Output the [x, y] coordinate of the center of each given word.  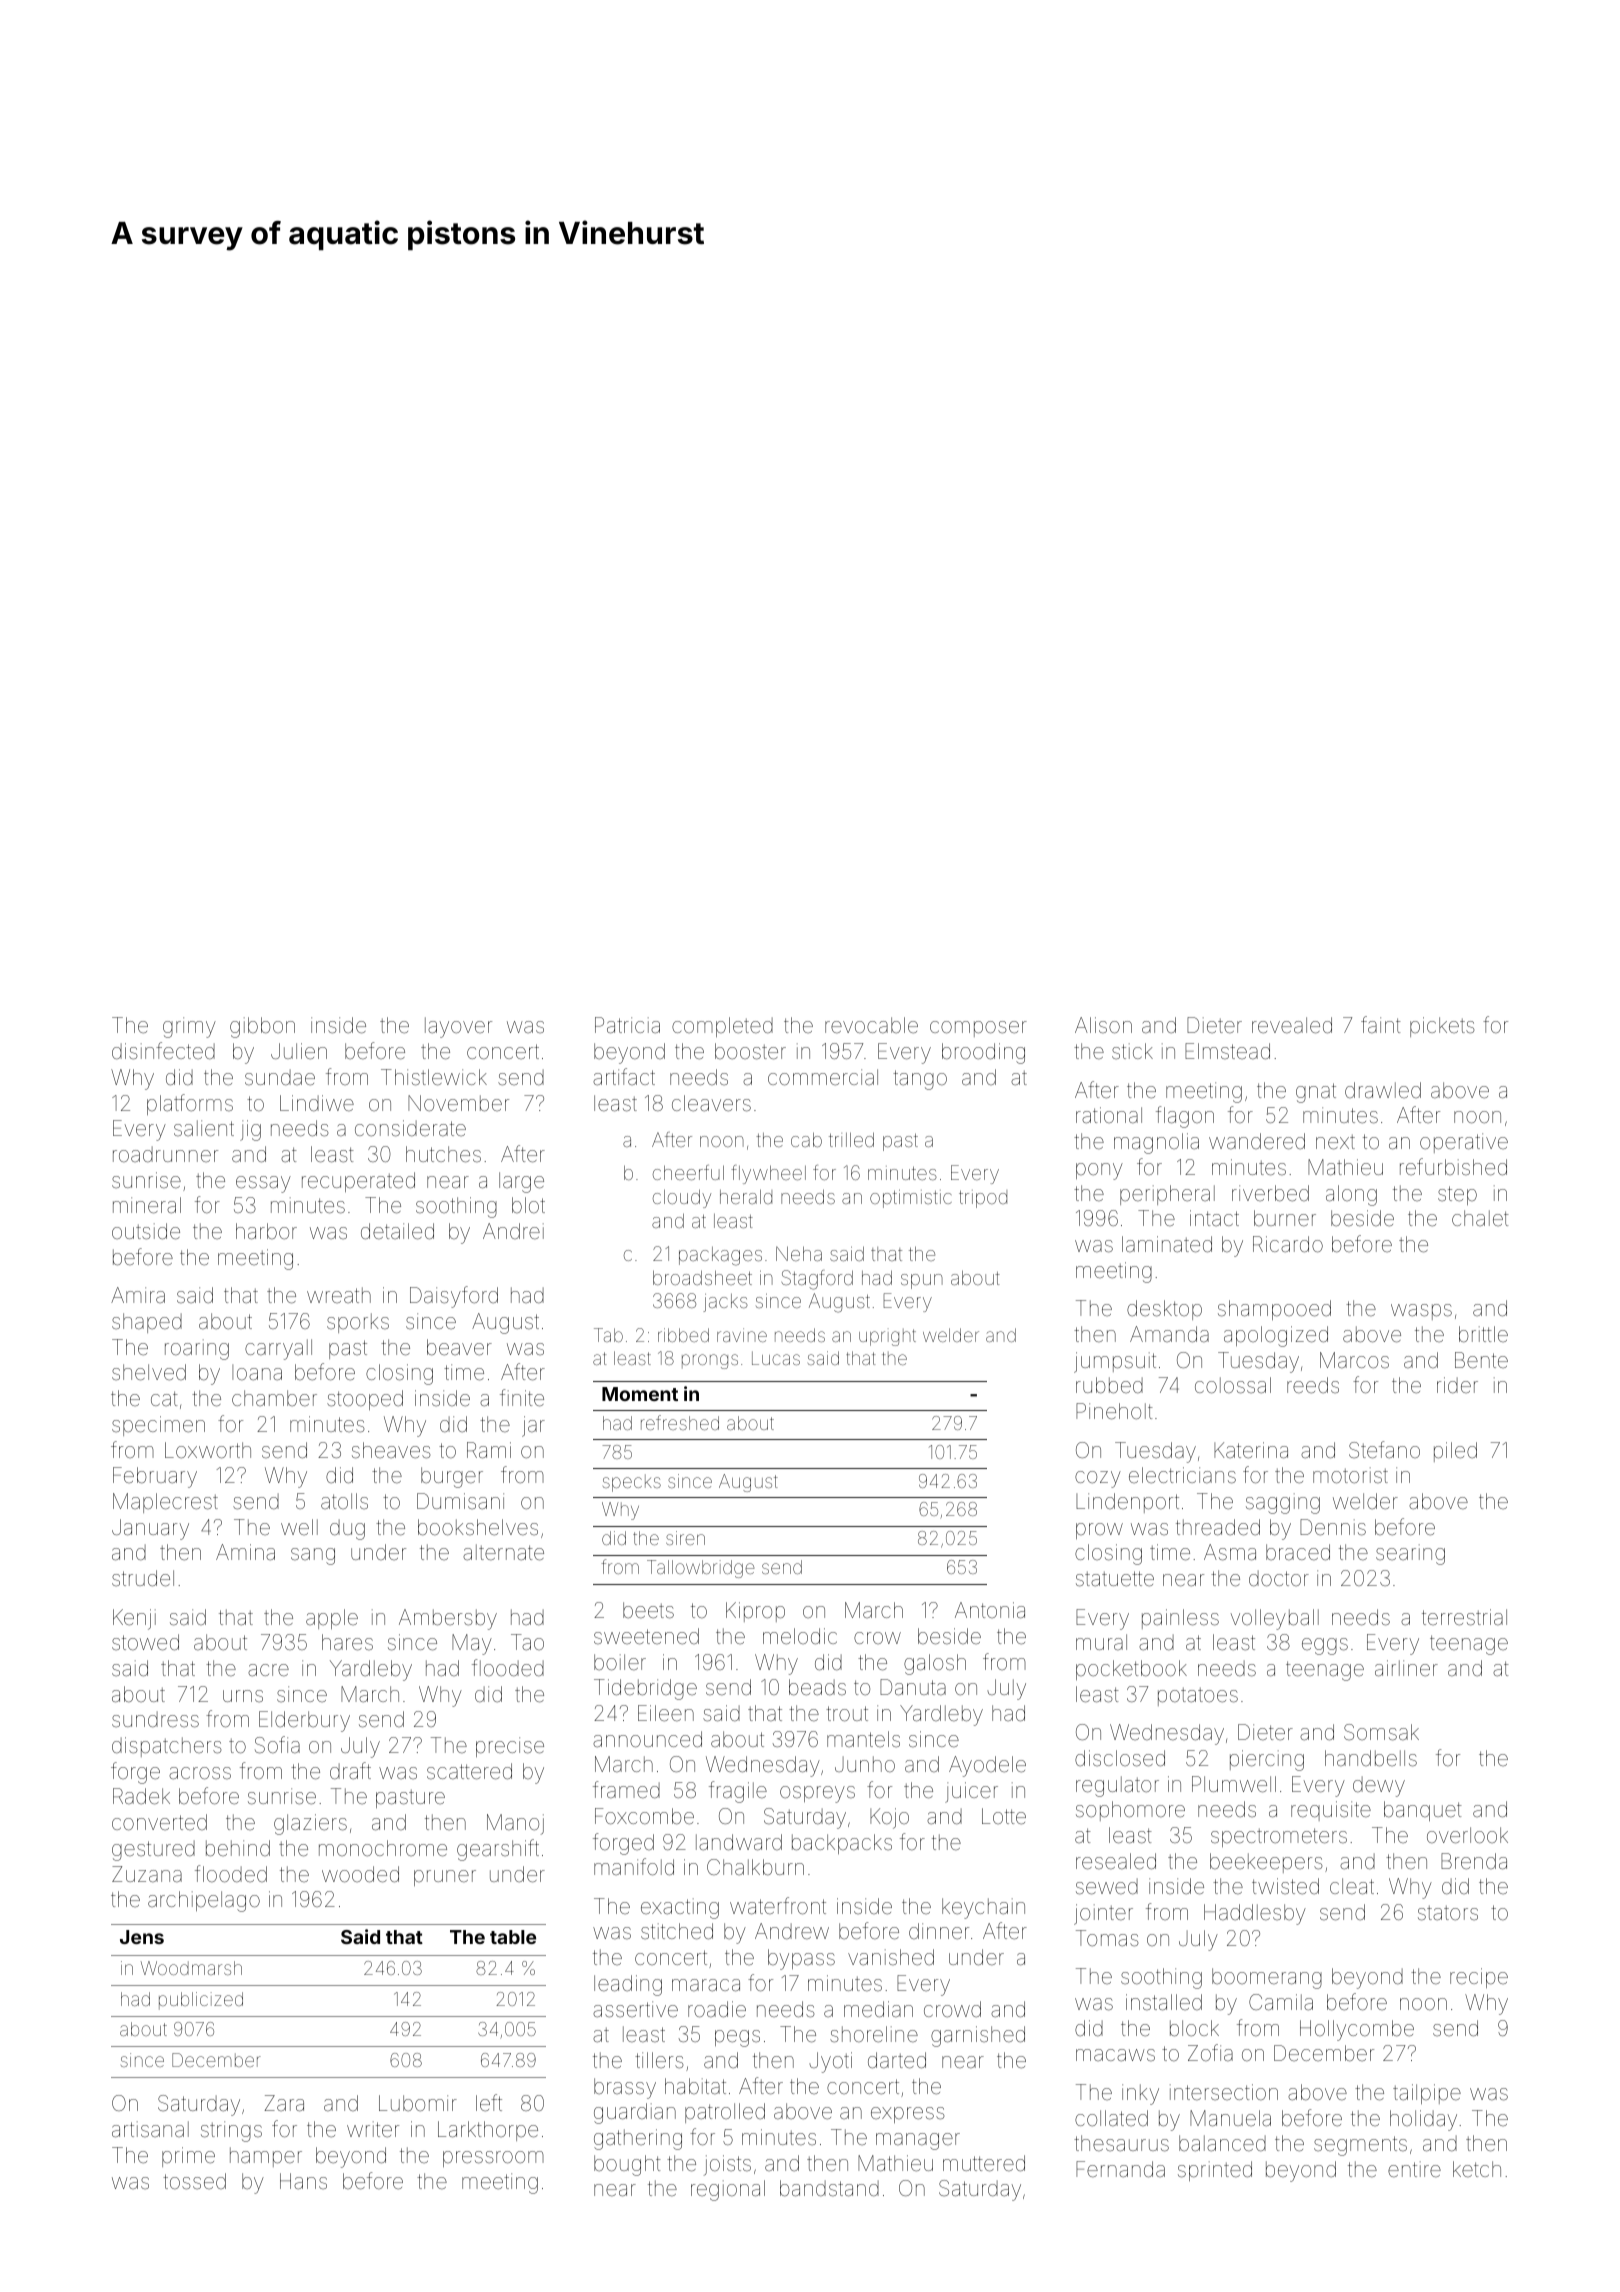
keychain [983, 1908]
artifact [624, 1076]
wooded [360, 1874]
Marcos [1354, 1360]
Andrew [792, 1931]
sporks [358, 1323]
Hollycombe [1357, 2030]
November [458, 1103]
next [1335, 1142]
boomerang [1267, 1978]
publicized [201, 2001]
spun [922, 1281]
